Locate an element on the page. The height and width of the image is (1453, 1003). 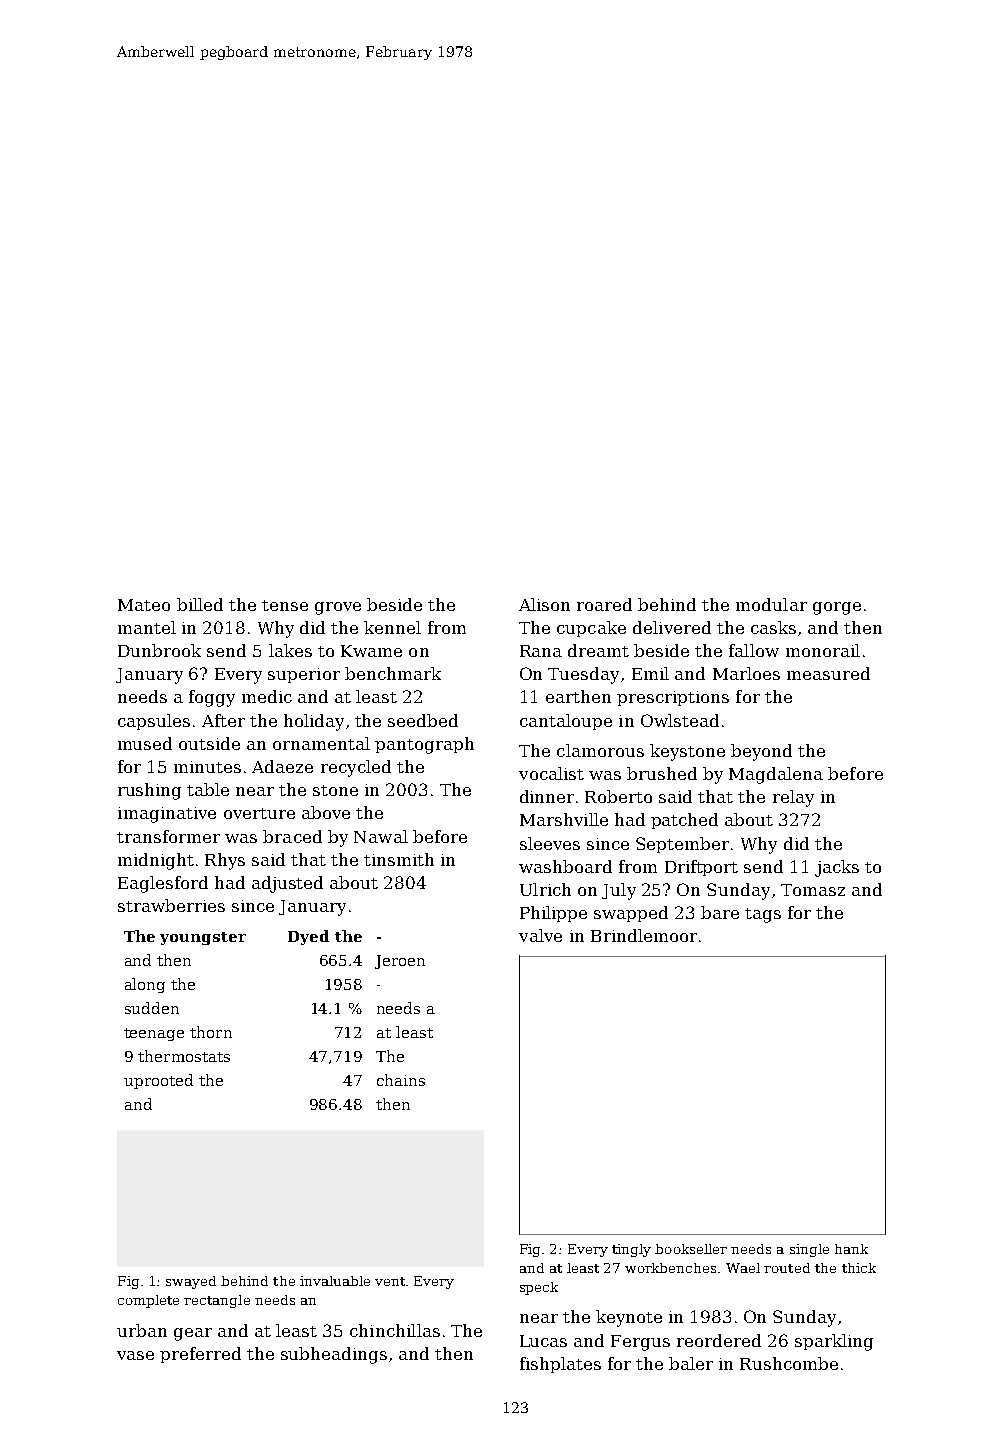
modular is located at coordinates (771, 604).
